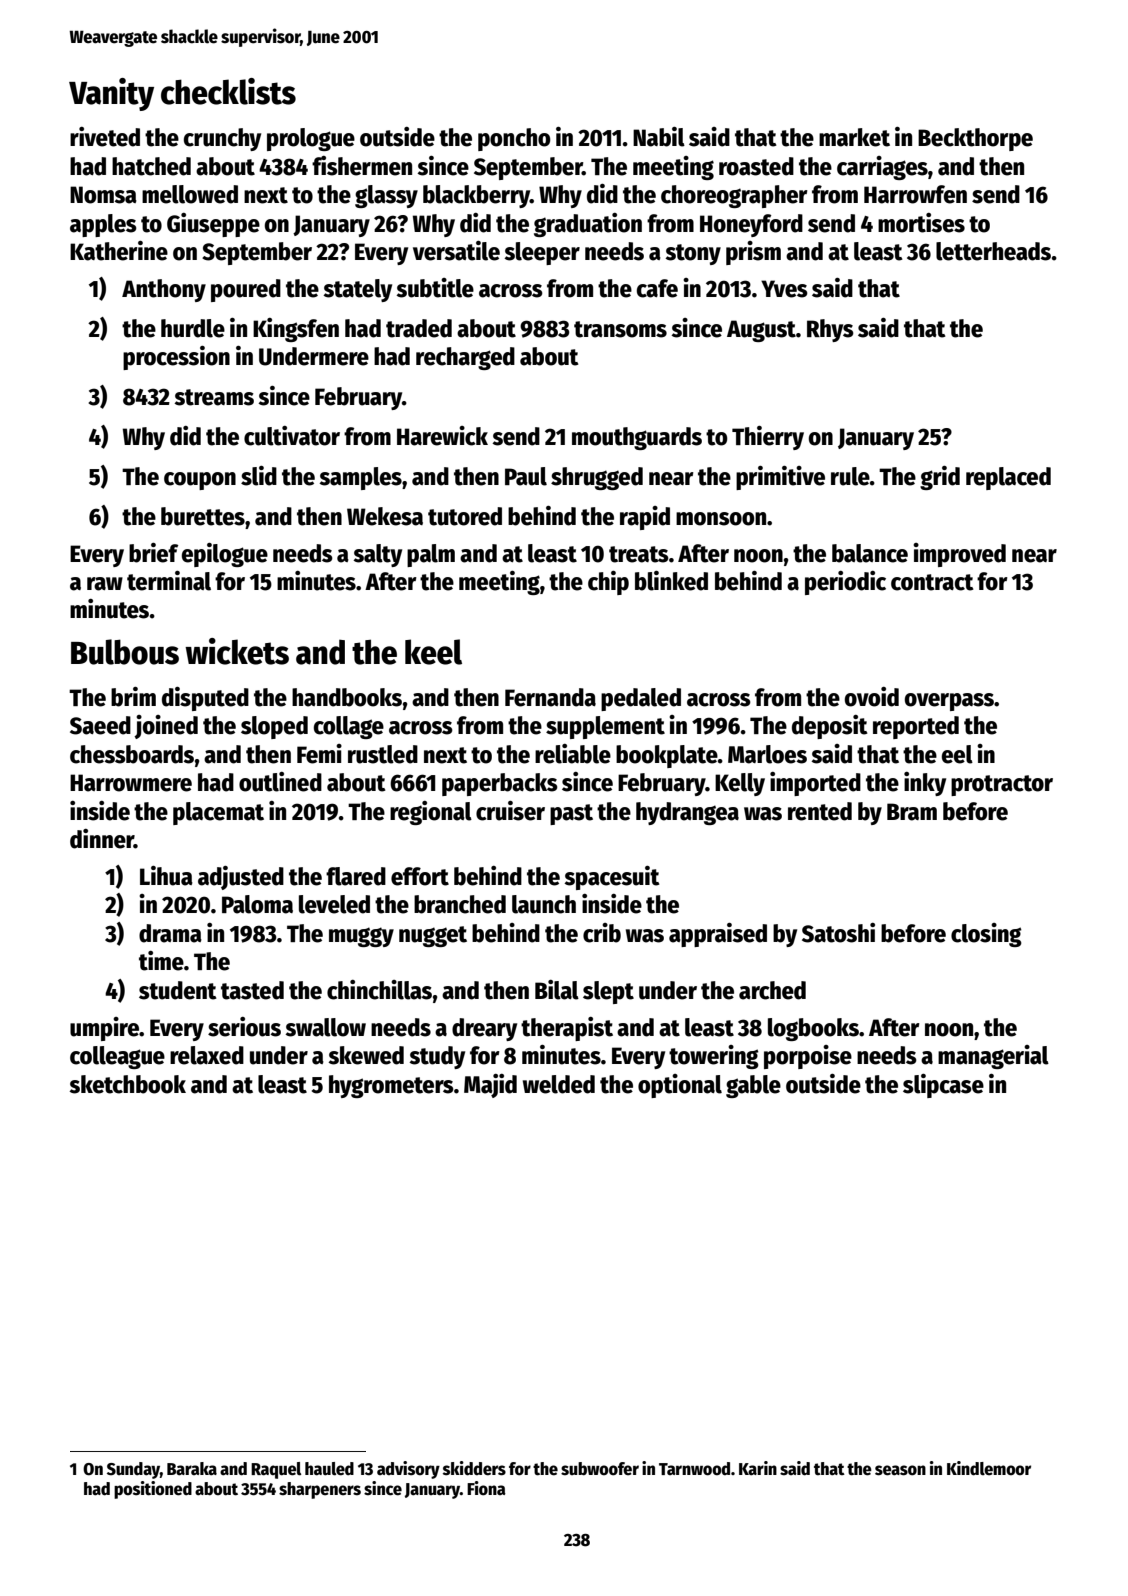  Describe the element at coordinates (870, 553) in the screenshot. I see `balance` at that location.
